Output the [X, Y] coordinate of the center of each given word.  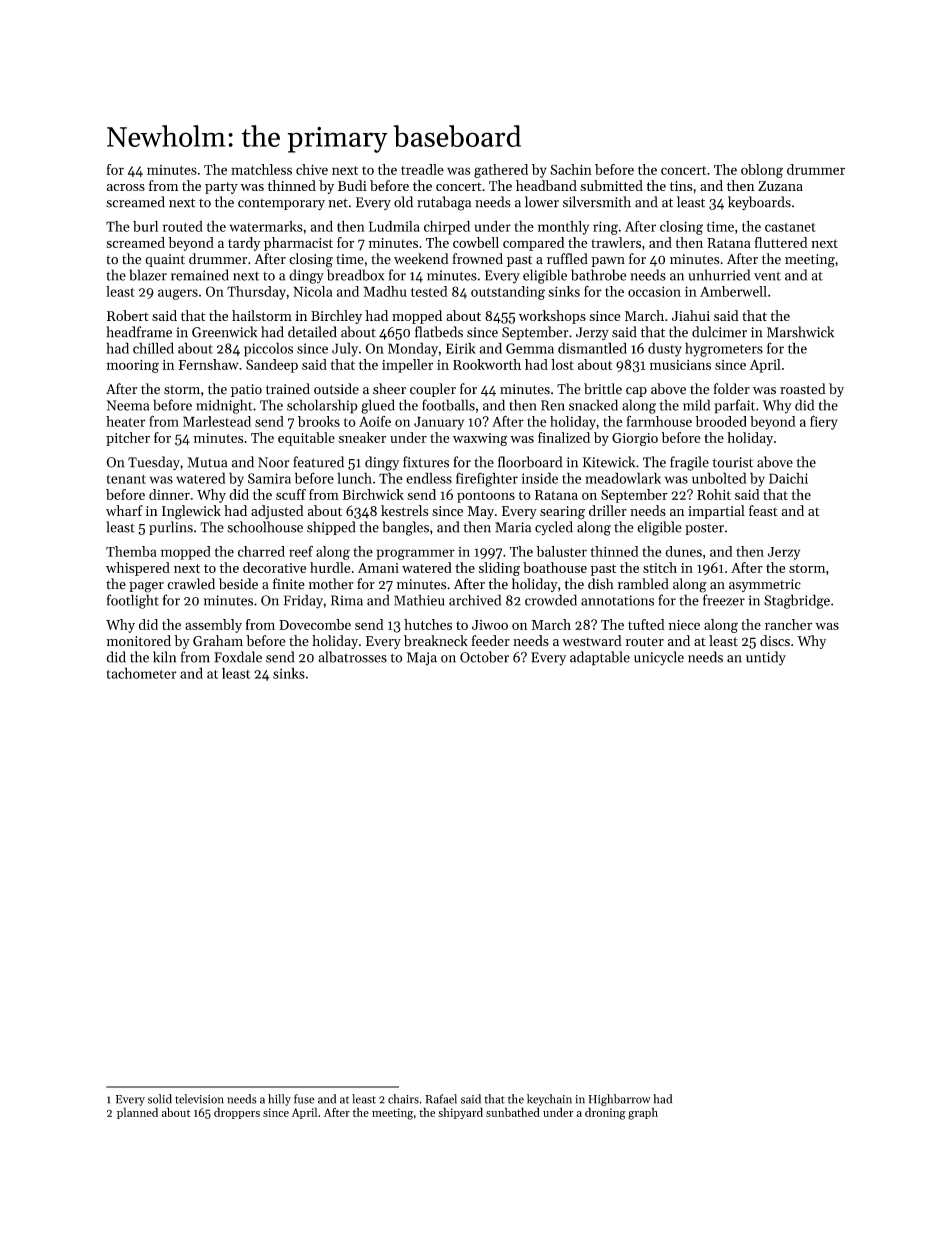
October [484, 657]
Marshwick [800, 332]
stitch [660, 567]
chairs [403, 1099]
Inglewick [191, 512]
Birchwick [373, 494]
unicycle [659, 658]
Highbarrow [620, 1100]
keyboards [759, 203]
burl [145, 226]
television [199, 1099]
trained [288, 389]
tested [429, 291]
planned [137, 1113]
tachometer [142, 673]
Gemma [530, 348]
